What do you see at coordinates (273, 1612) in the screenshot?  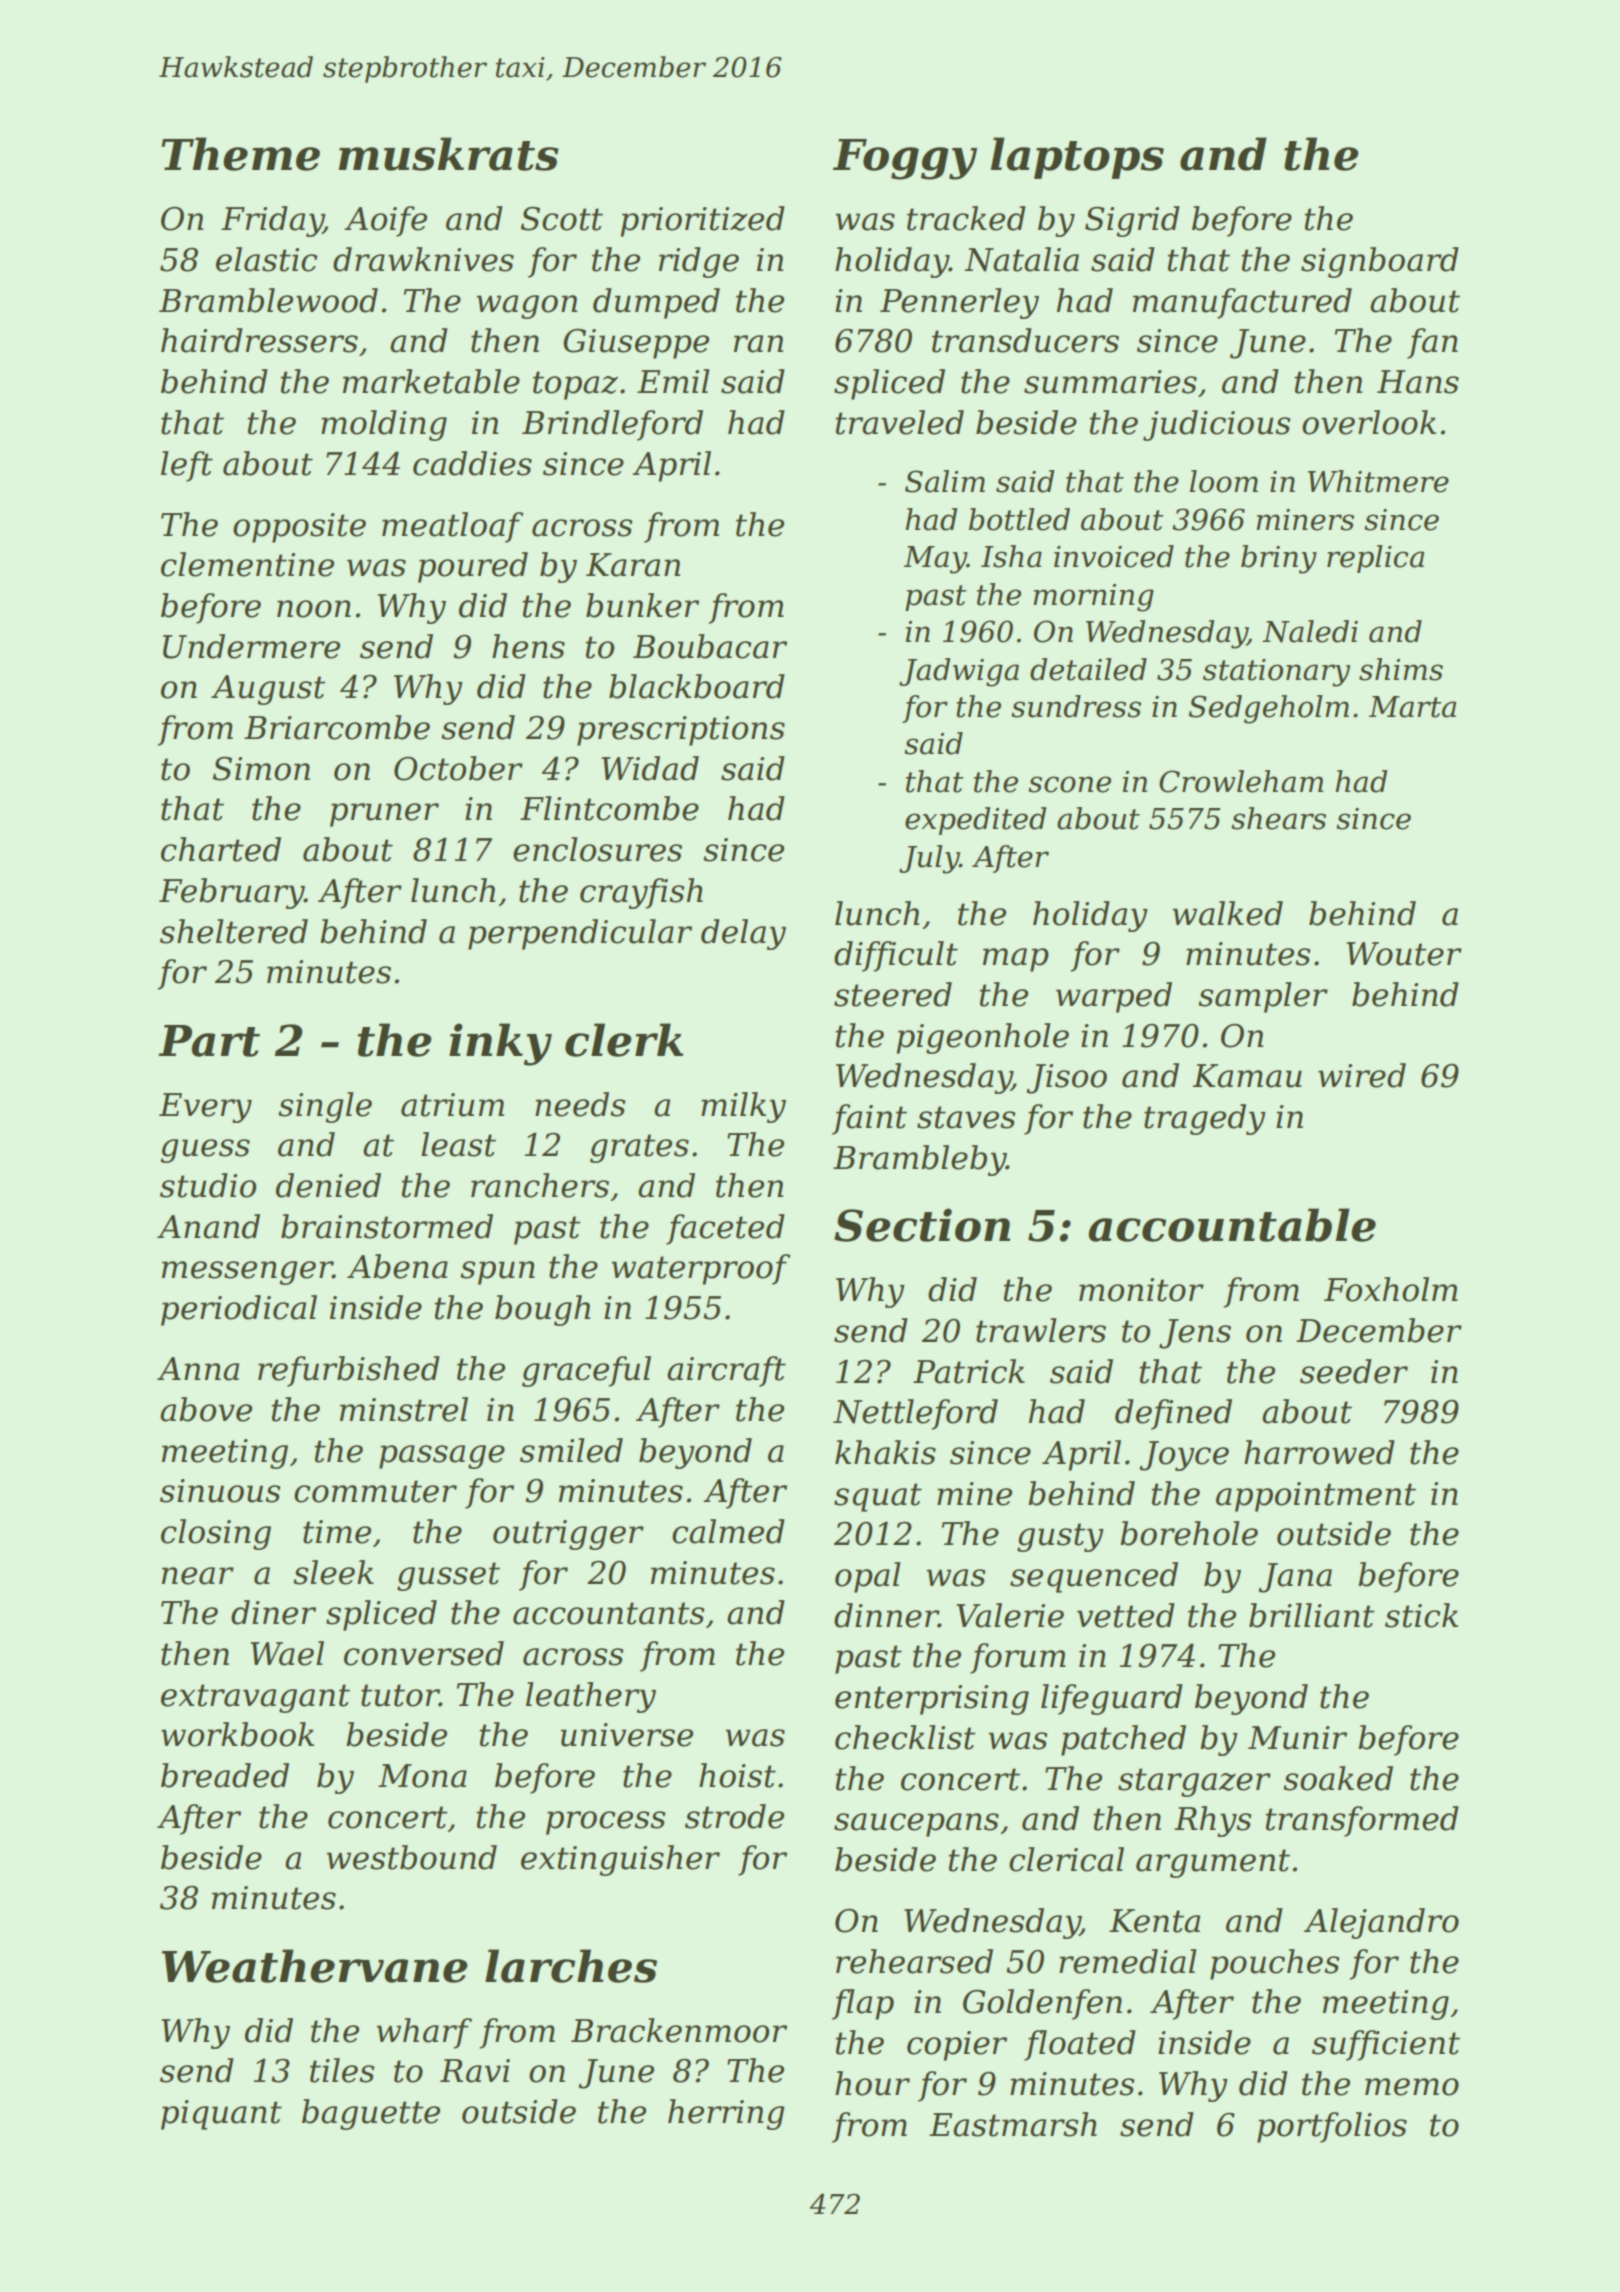 I see `diner` at bounding box center [273, 1612].
